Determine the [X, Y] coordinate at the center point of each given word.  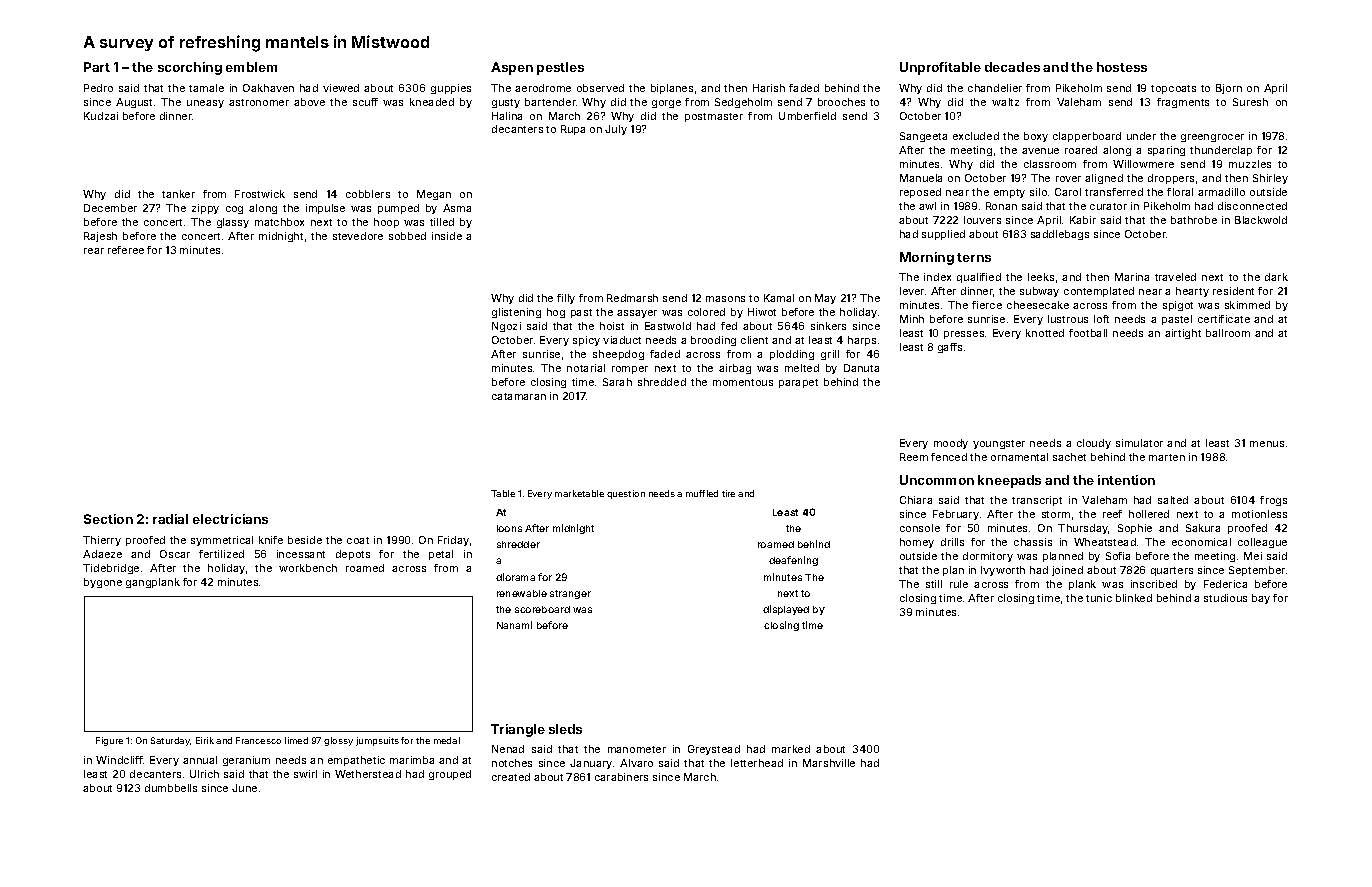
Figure [109, 741]
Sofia [1118, 556]
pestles [560, 68]
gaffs [950, 348]
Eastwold [668, 326]
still [934, 584]
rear [94, 251]
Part [97, 67]
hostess [1122, 67]
